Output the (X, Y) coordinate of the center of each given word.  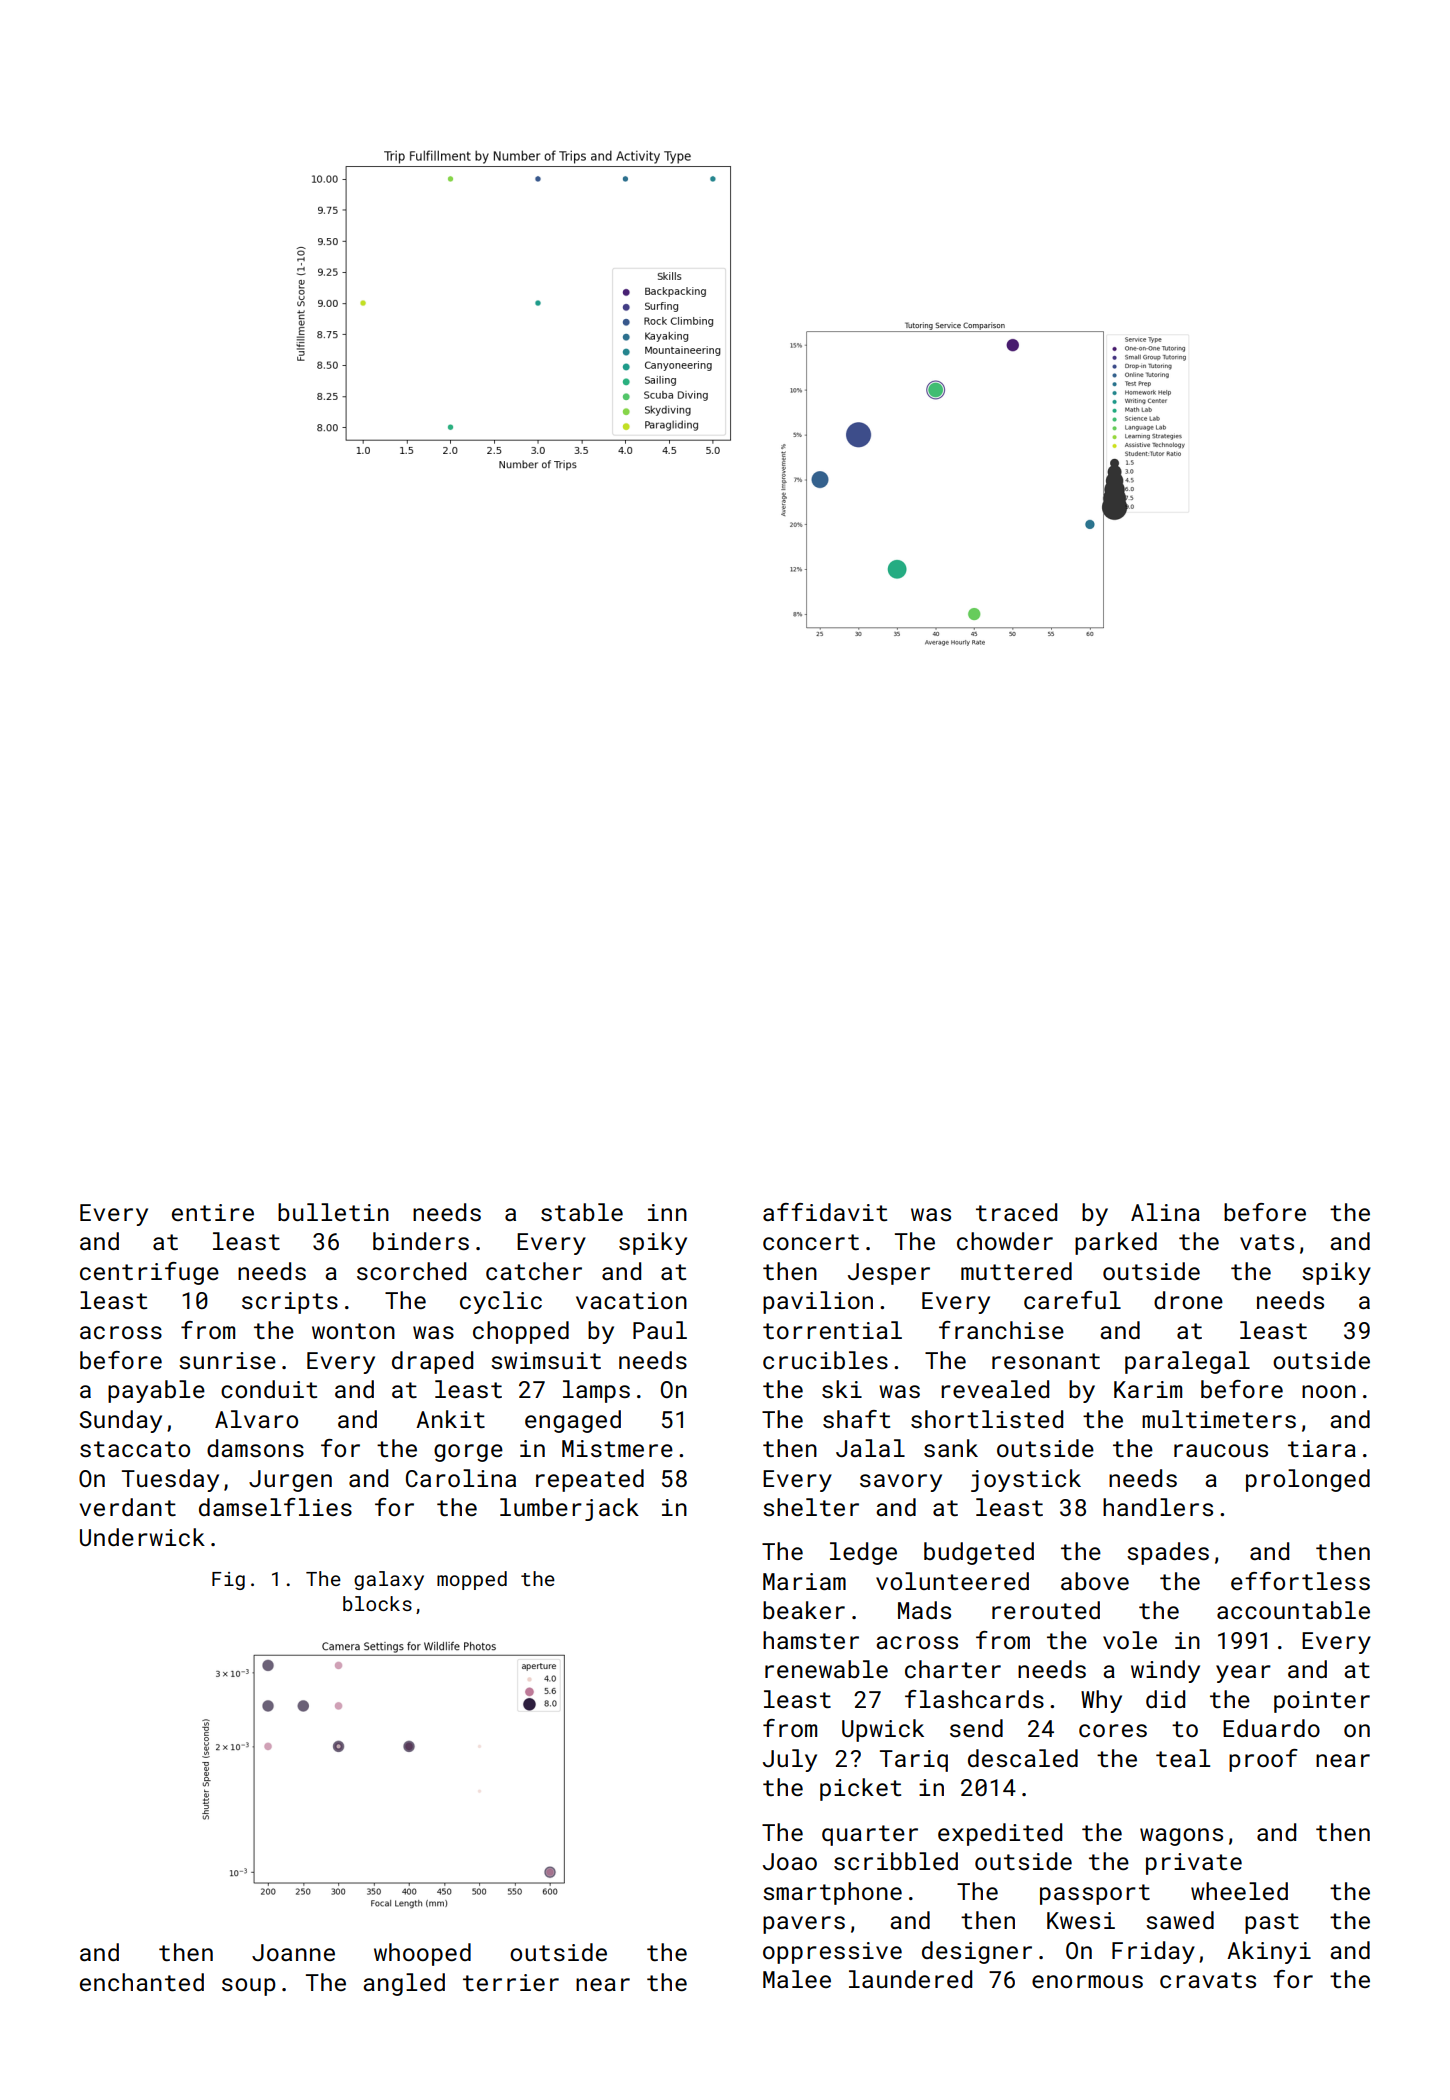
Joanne (293, 1952)
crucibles (825, 1360)
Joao (790, 1861)
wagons (1181, 1837)
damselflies (275, 1507)
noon (1329, 1391)
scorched (411, 1271)
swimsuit (546, 1360)
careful (1072, 1300)
